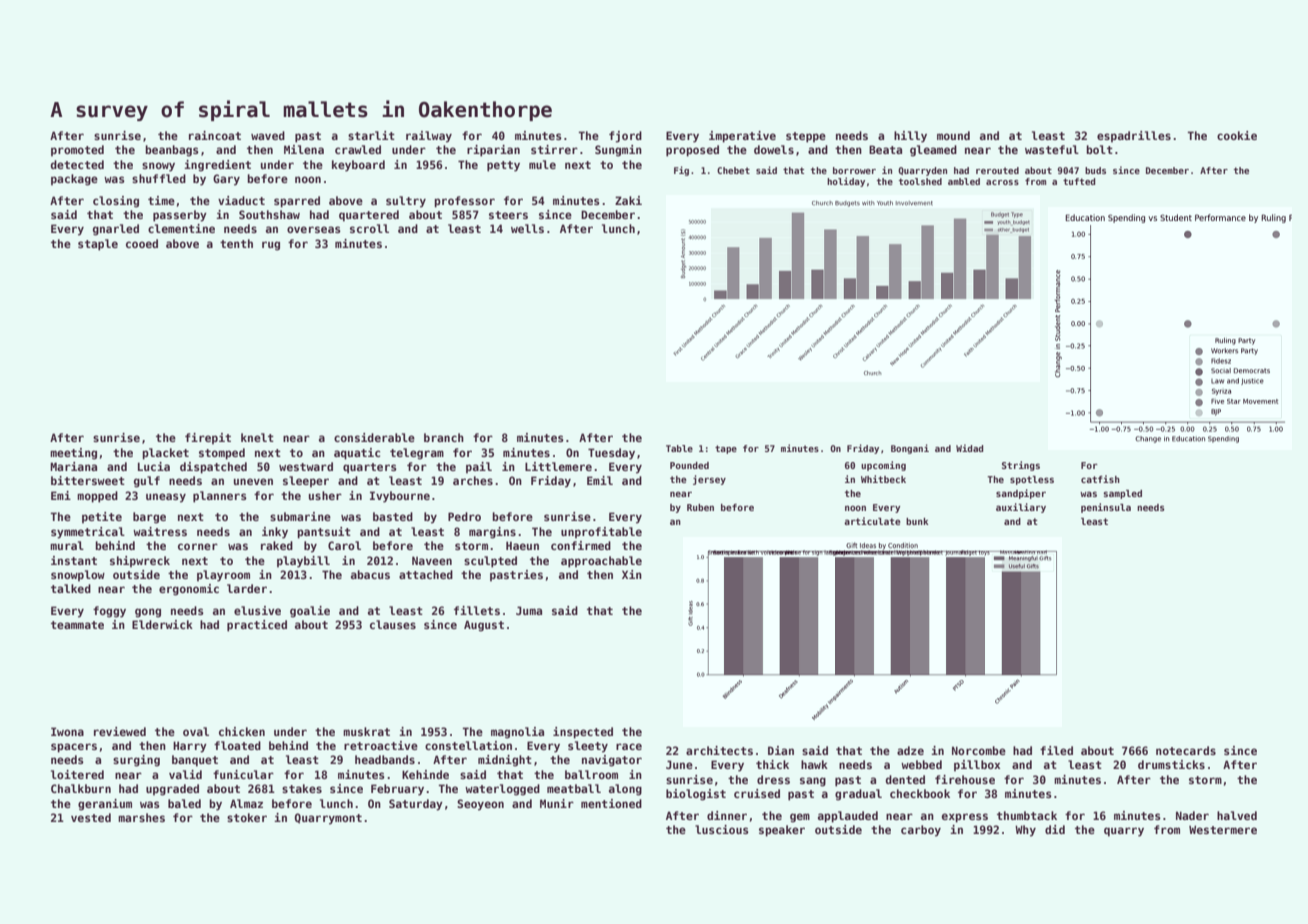  Describe the element at coordinates (217, 166) in the page. I see `ingredient` at that location.
